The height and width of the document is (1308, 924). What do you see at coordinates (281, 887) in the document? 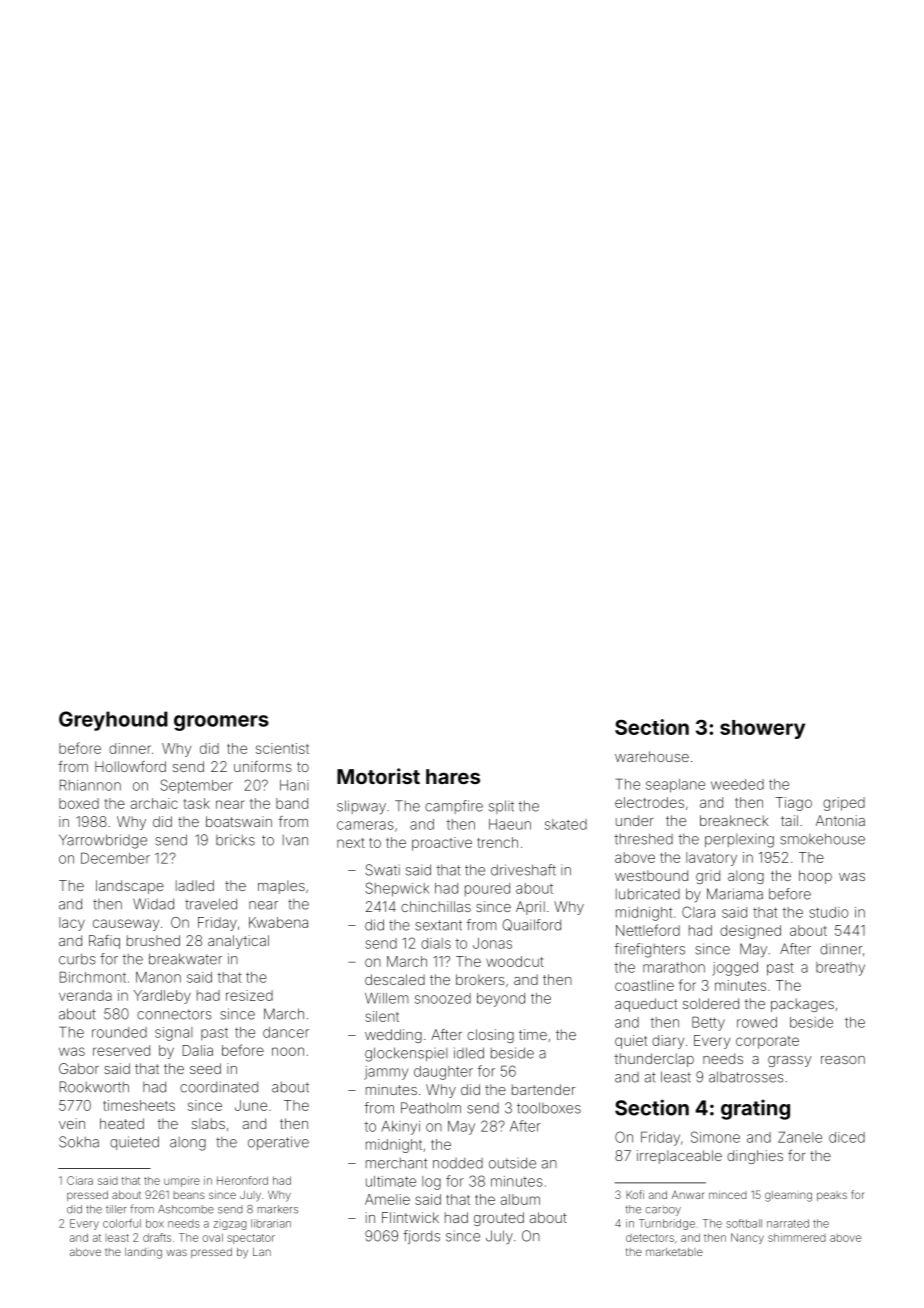
I see `maples` at bounding box center [281, 887].
